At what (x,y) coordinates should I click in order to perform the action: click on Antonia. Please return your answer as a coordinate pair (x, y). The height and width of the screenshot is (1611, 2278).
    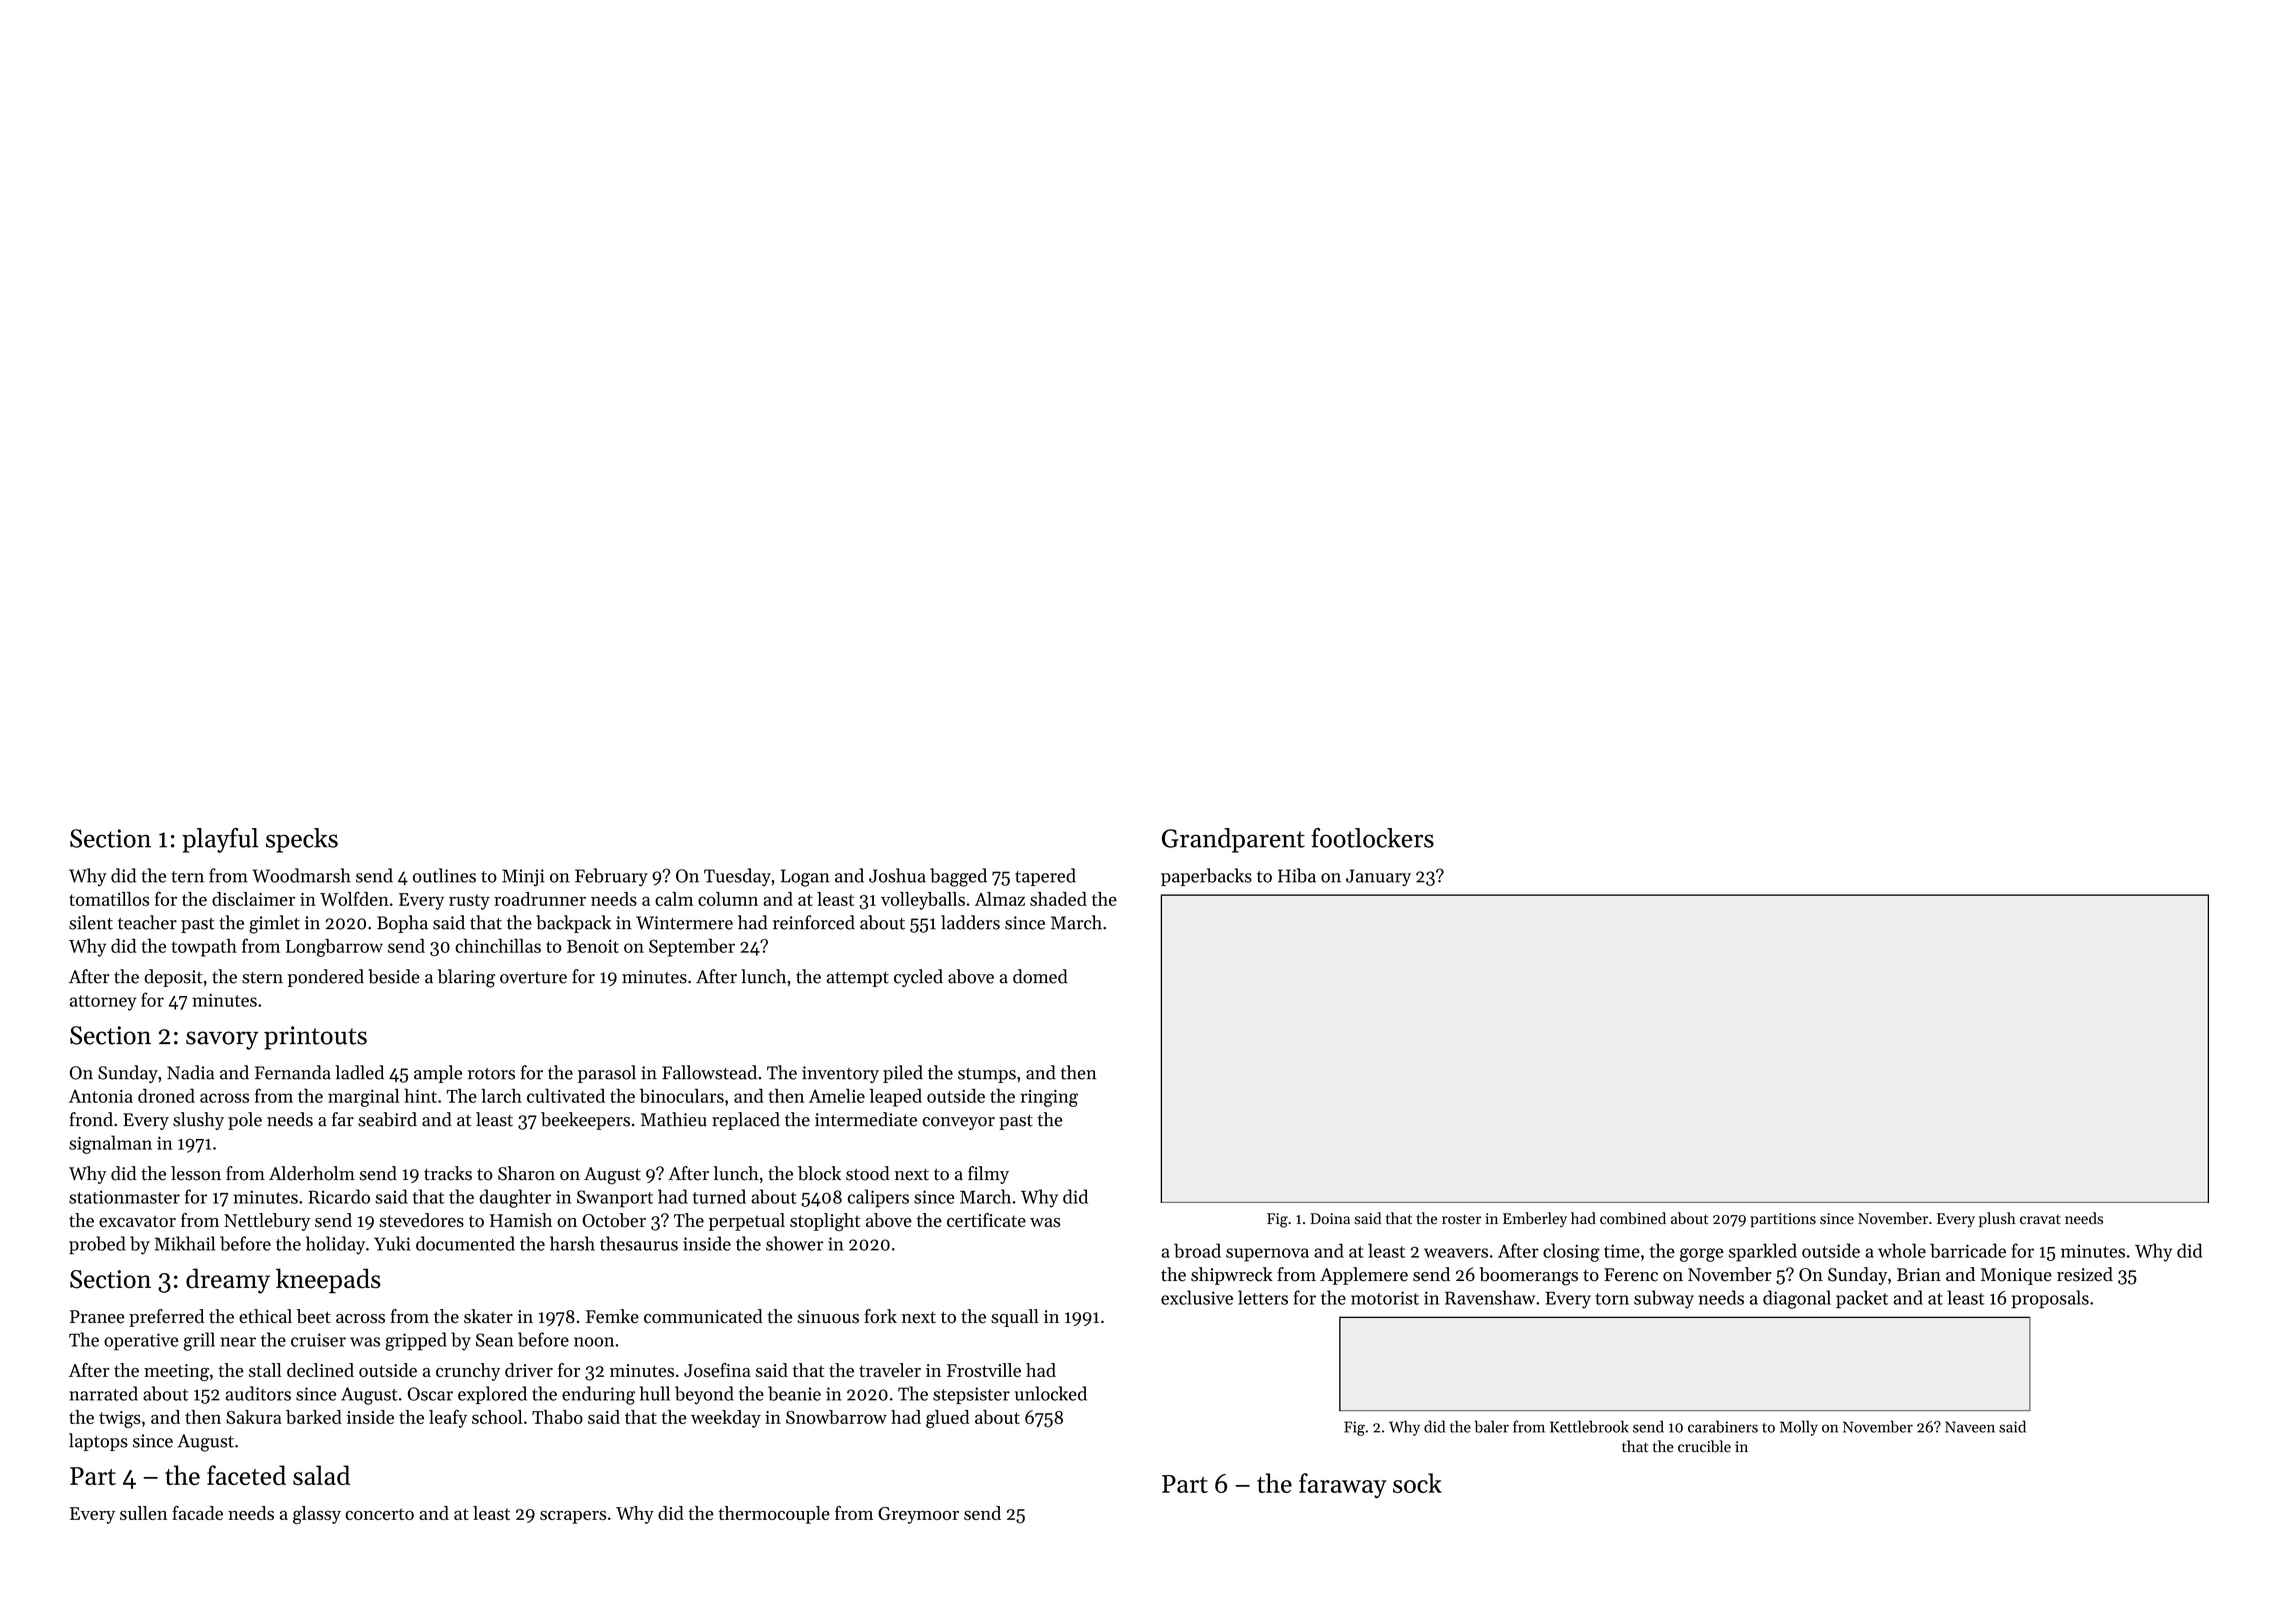
    Looking at the image, I should click on (101, 1096).
